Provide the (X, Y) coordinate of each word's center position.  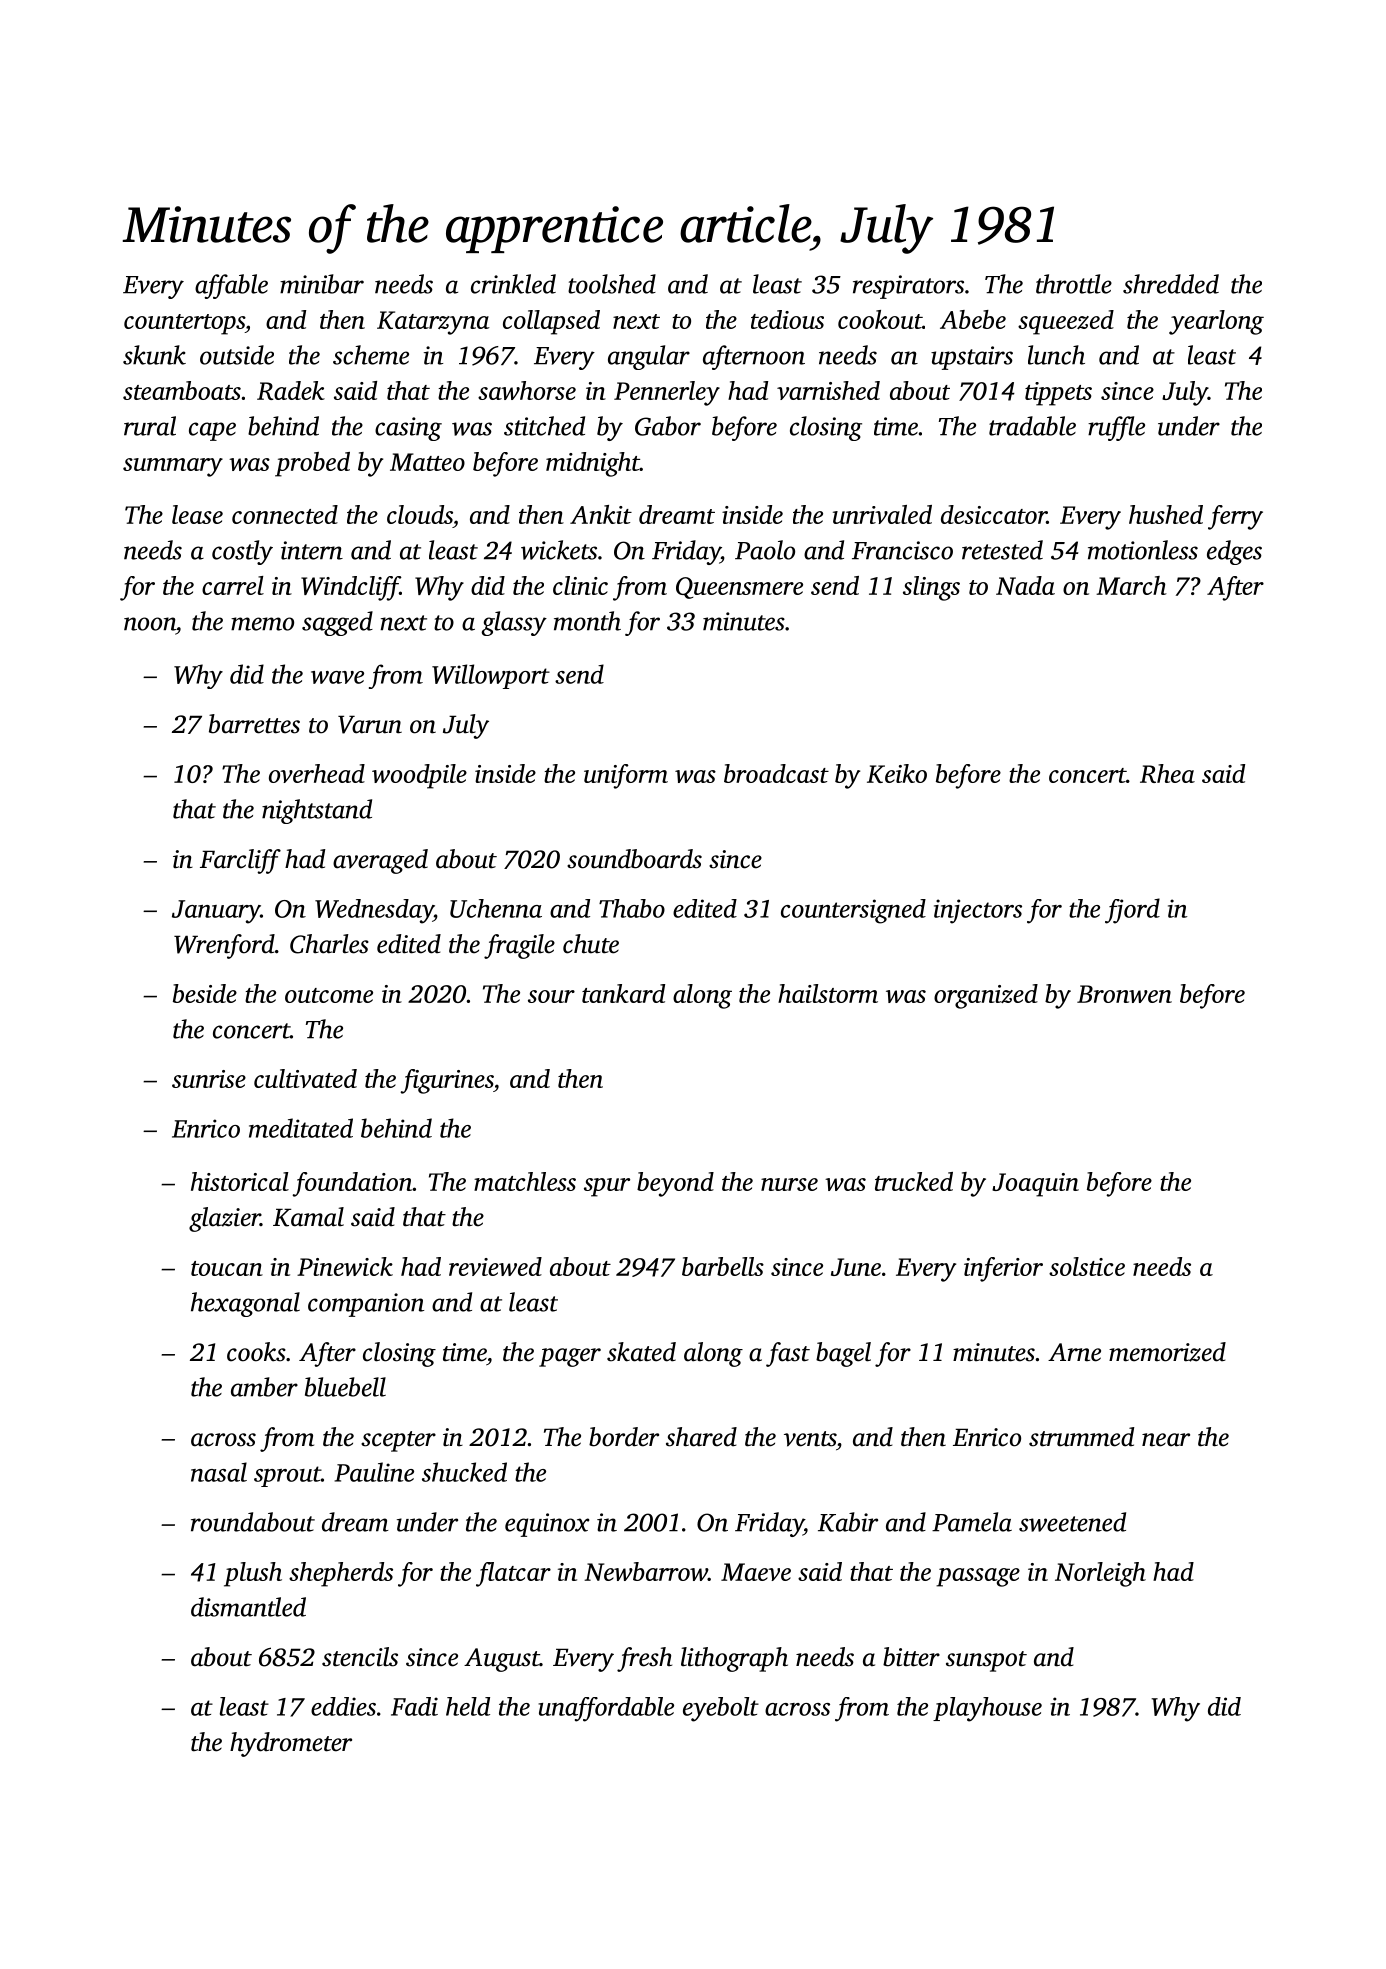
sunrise (209, 1079)
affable (231, 286)
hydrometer (291, 1744)
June (856, 1267)
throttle (1074, 284)
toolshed (612, 284)
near (1166, 1440)
